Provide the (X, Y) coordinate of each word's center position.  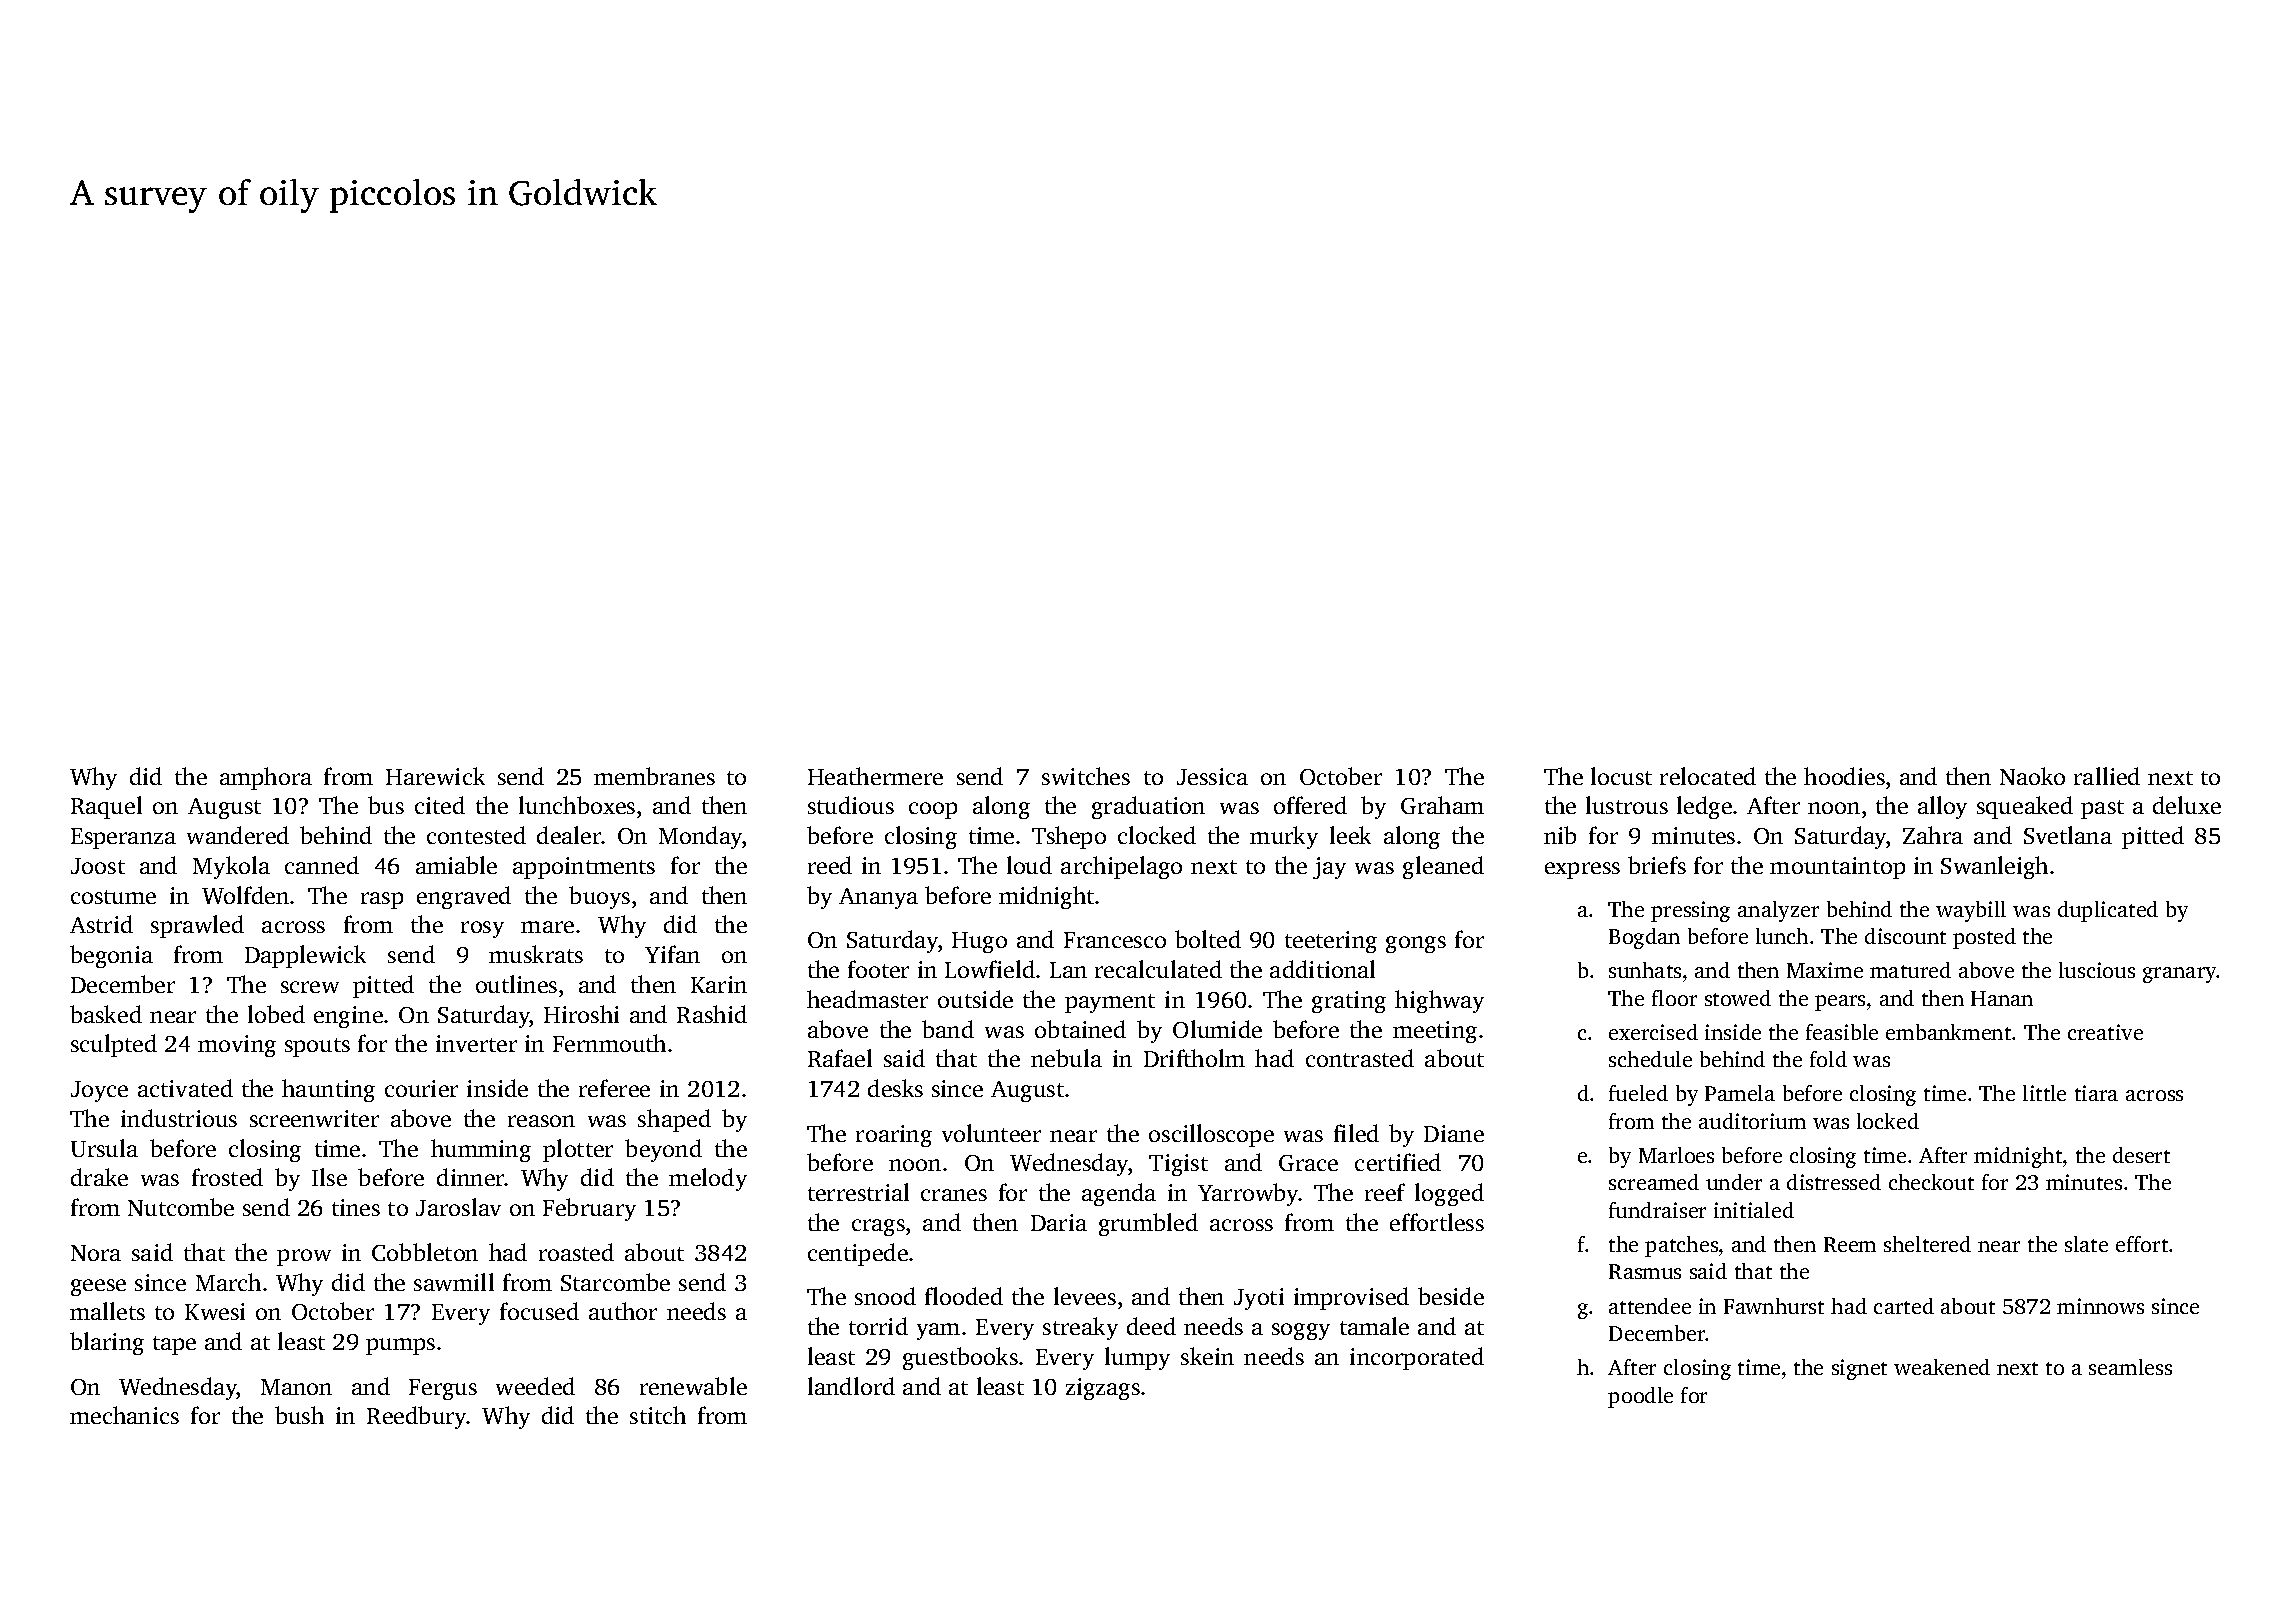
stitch (658, 1415)
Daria (1059, 1222)
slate (2086, 1244)
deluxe (2187, 805)
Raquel (106, 807)
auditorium (1752, 1121)
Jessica (1212, 776)
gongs (1416, 944)
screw (310, 987)
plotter (578, 1150)
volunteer (991, 1133)
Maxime (1825, 970)
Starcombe (615, 1282)
